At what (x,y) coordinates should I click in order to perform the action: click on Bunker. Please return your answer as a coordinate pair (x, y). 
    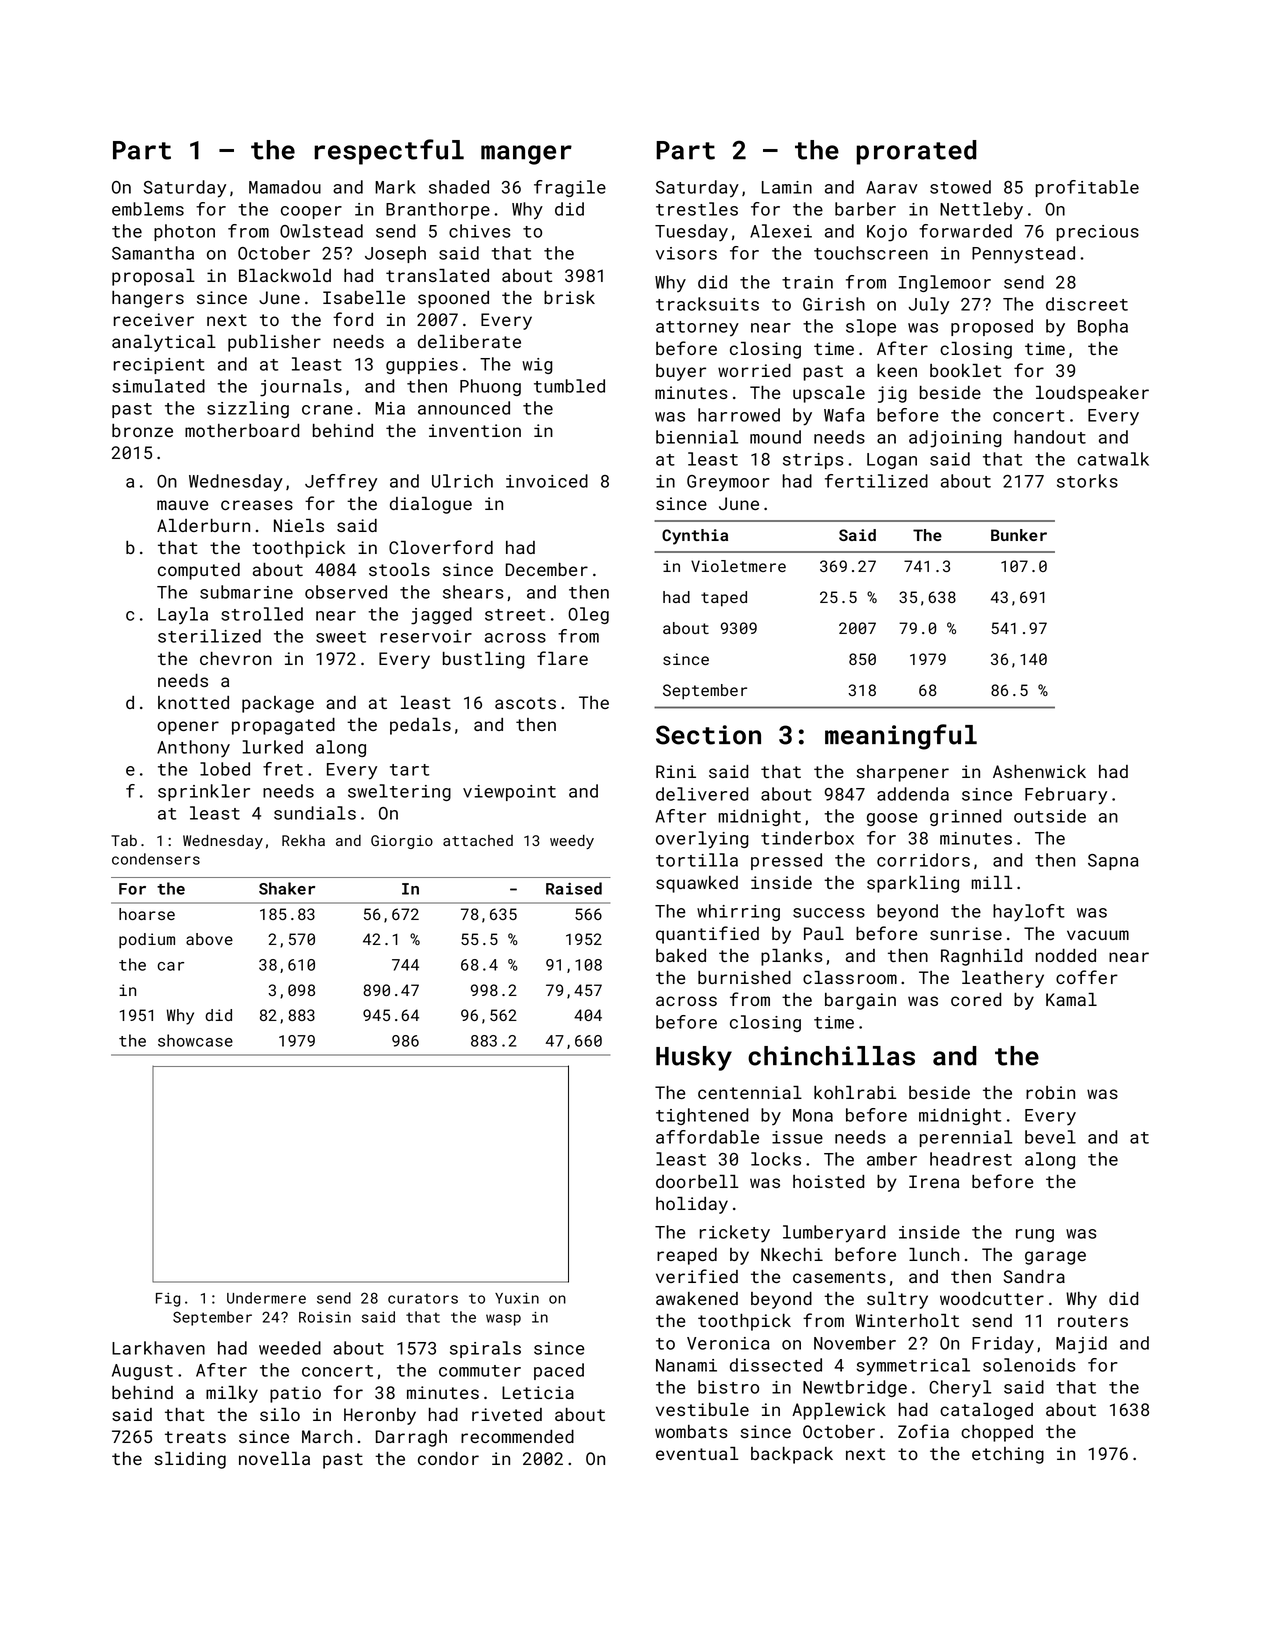
    Looking at the image, I should click on (1019, 535).
